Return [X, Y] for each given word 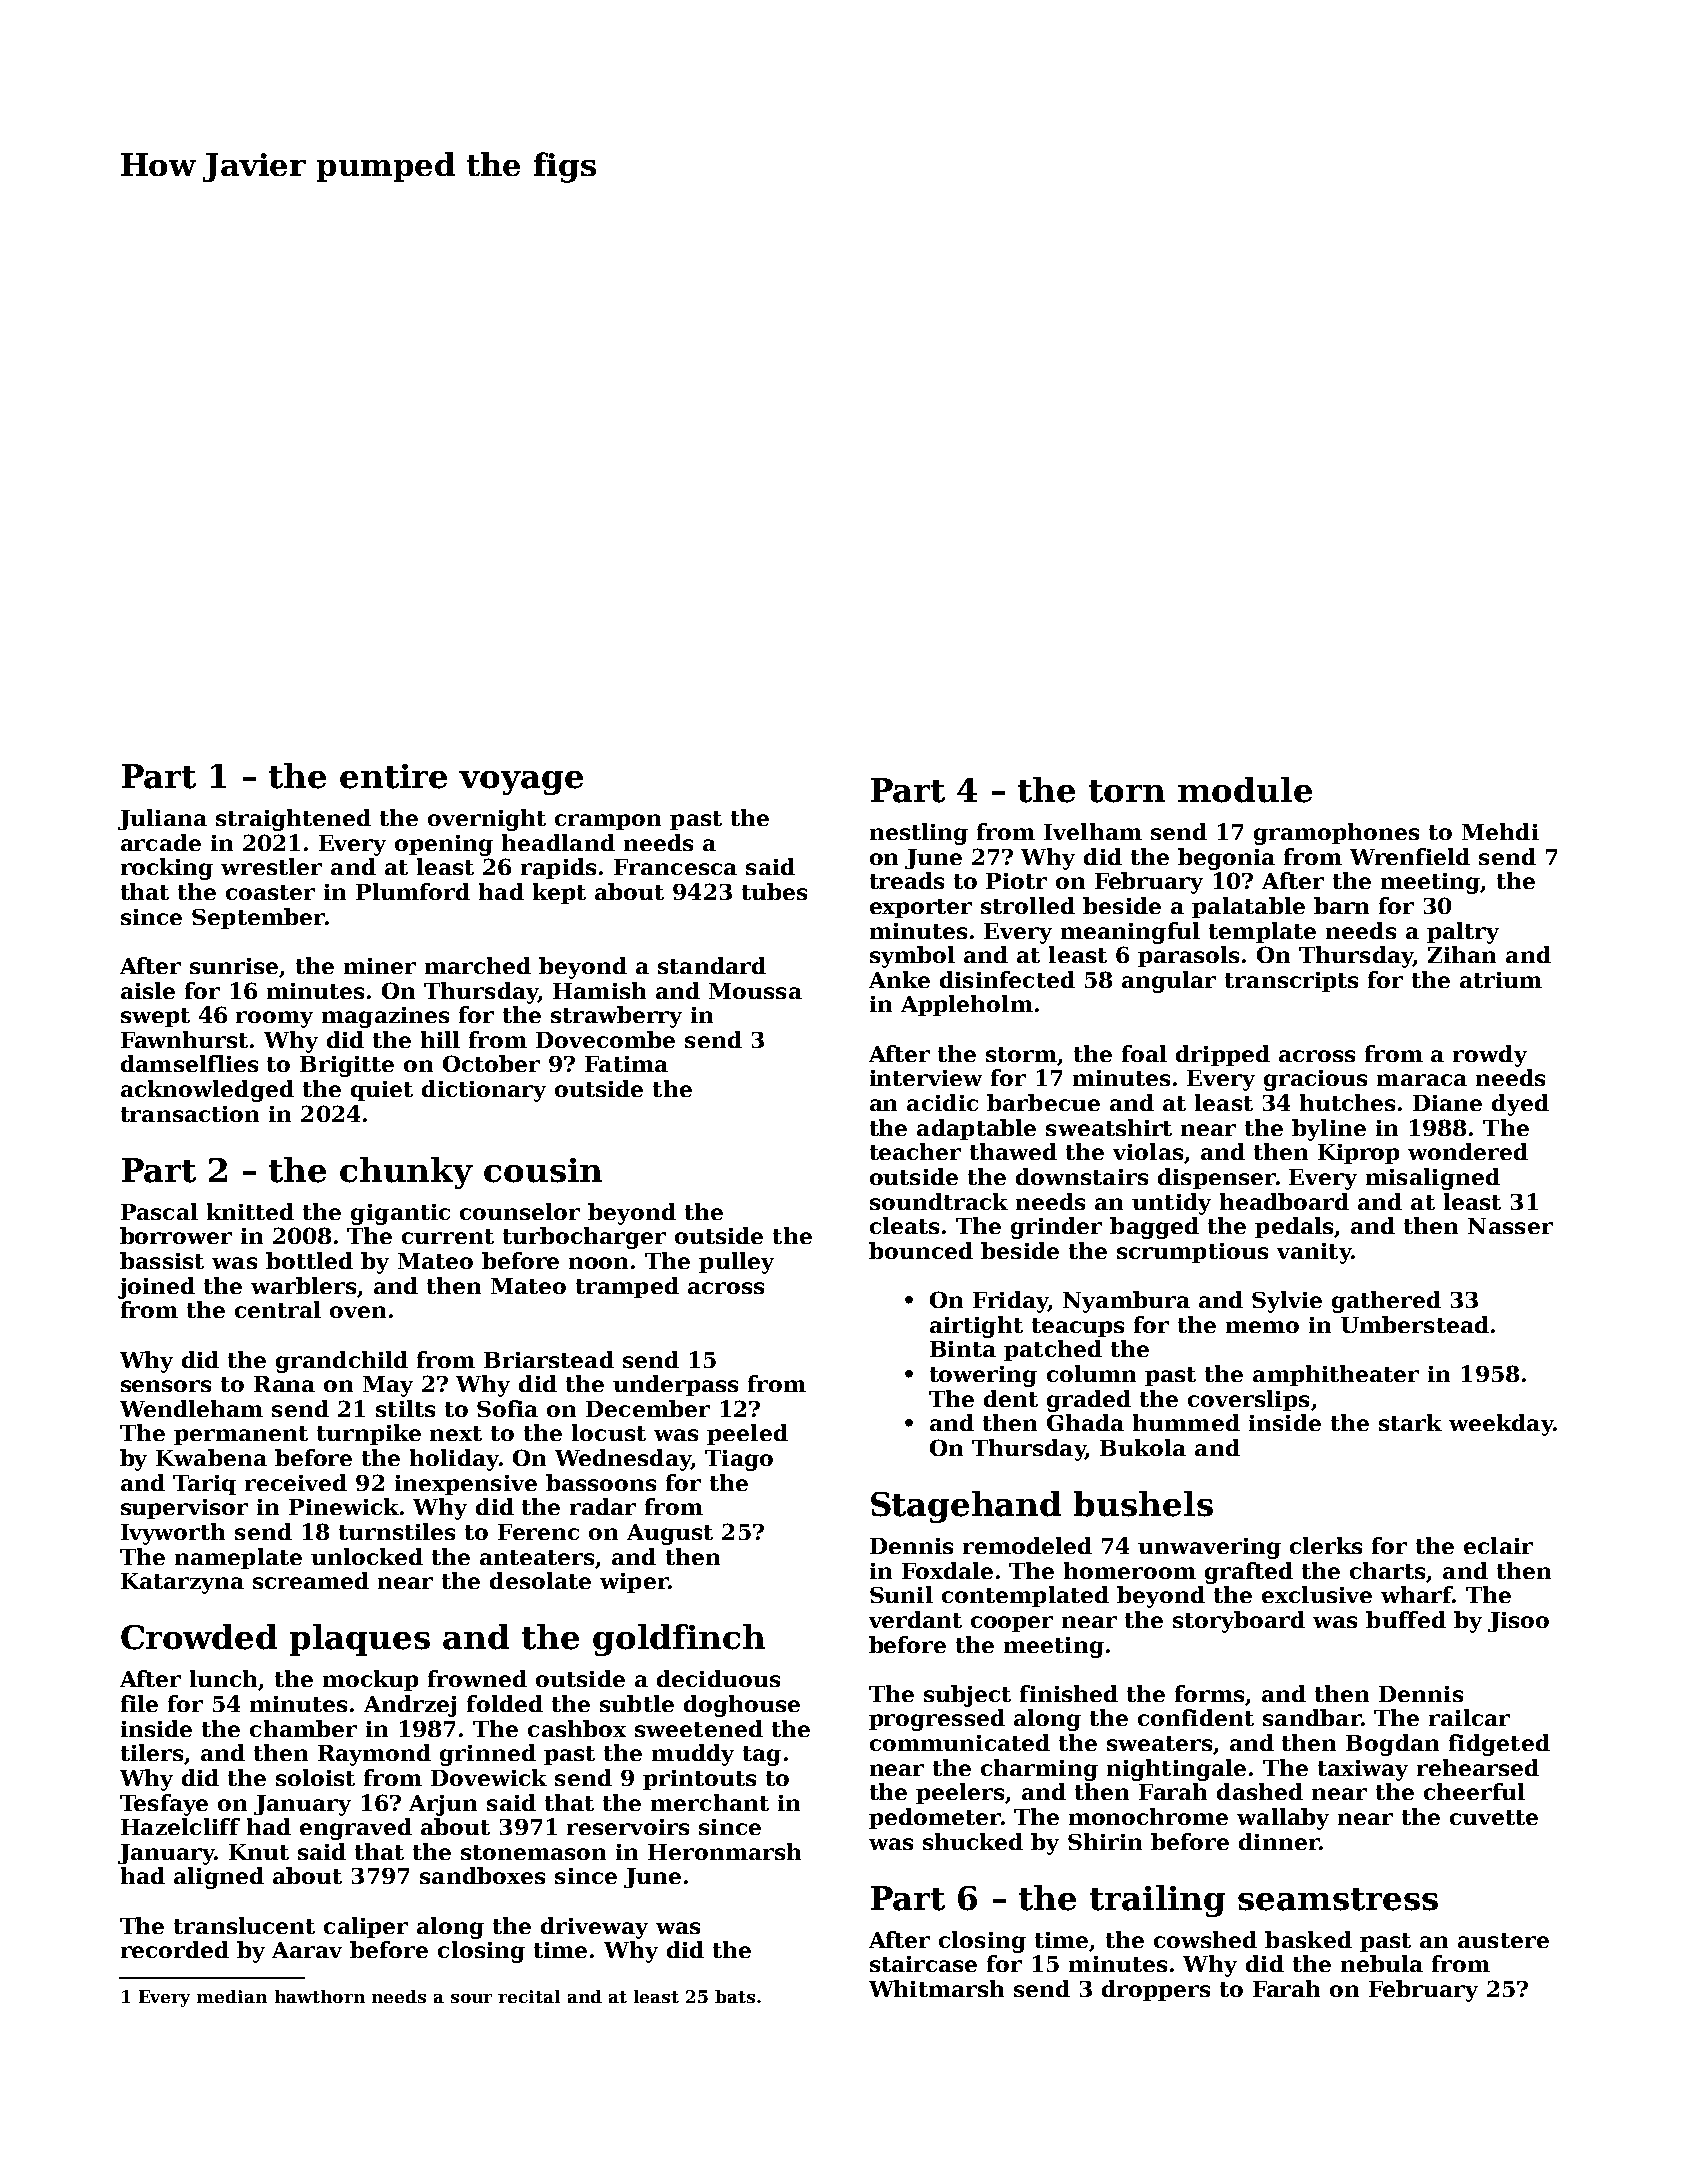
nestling [919, 834]
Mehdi [1500, 831]
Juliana [162, 819]
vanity [1314, 1253]
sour [471, 1998]
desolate [540, 1580]
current [448, 1236]
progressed [937, 1720]
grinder [1056, 1228]
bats [735, 1996]
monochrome [1148, 1816]
